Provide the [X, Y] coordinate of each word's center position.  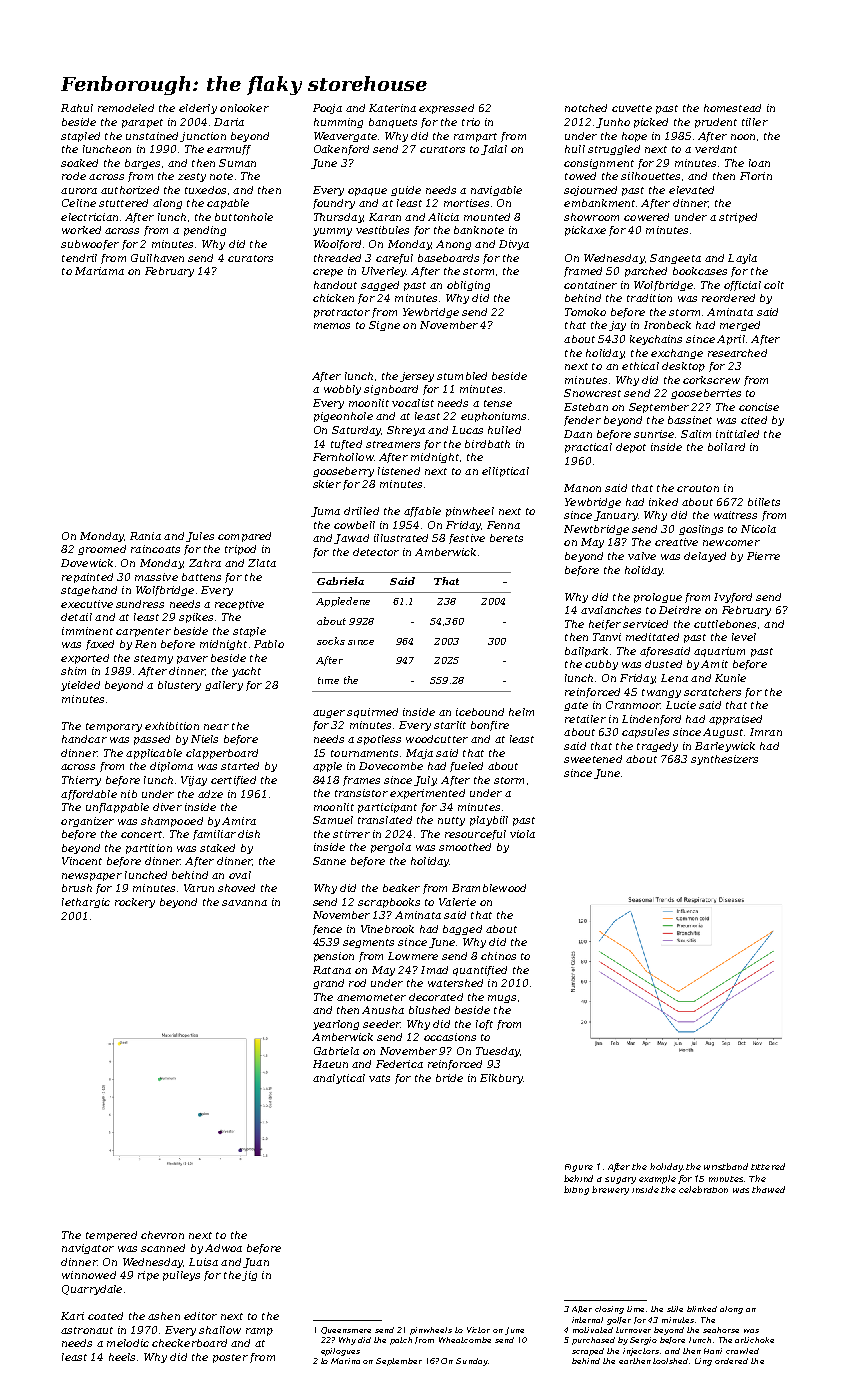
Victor [478, 1330]
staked [217, 848]
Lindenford [651, 720]
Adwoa [223, 1248]
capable [228, 204]
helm [521, 712]
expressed [446, 109]
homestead [732, 108]
